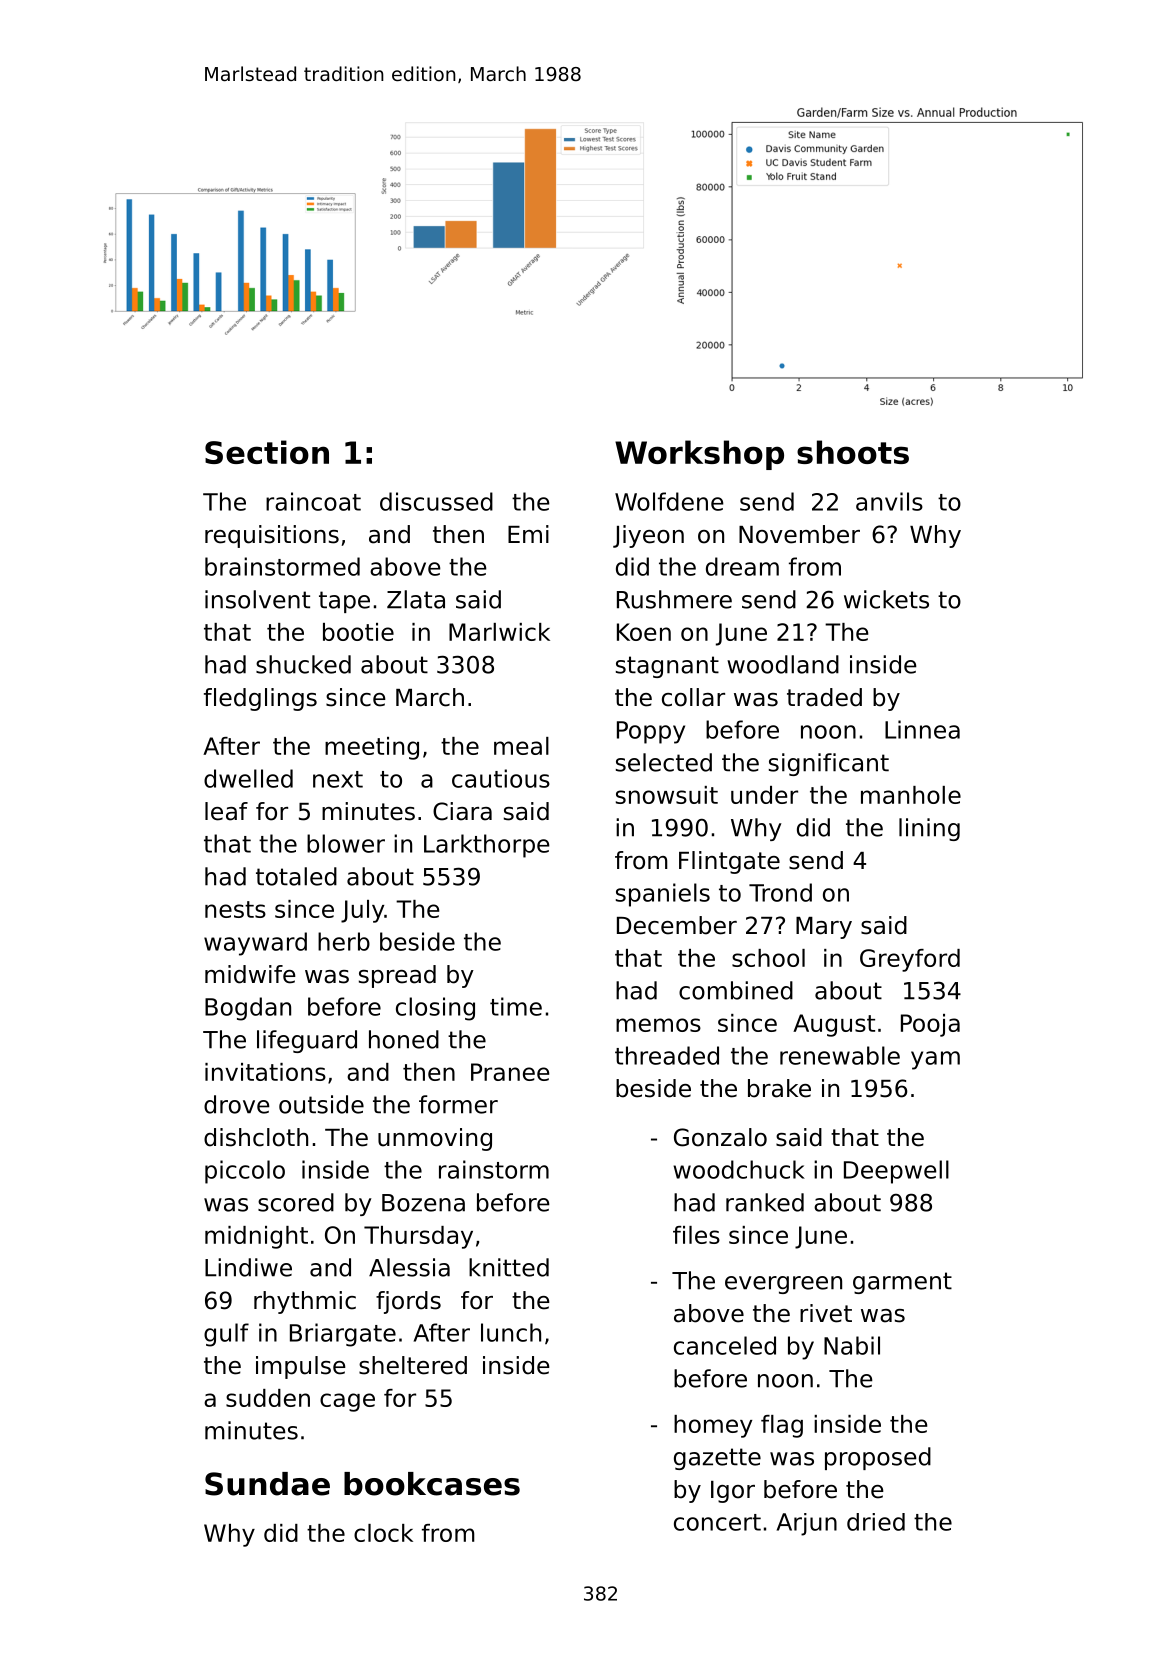  What do you see at coordinates (739, 1169) in the page?
I see `woodchuck` at bounding box center [739, 1169].
